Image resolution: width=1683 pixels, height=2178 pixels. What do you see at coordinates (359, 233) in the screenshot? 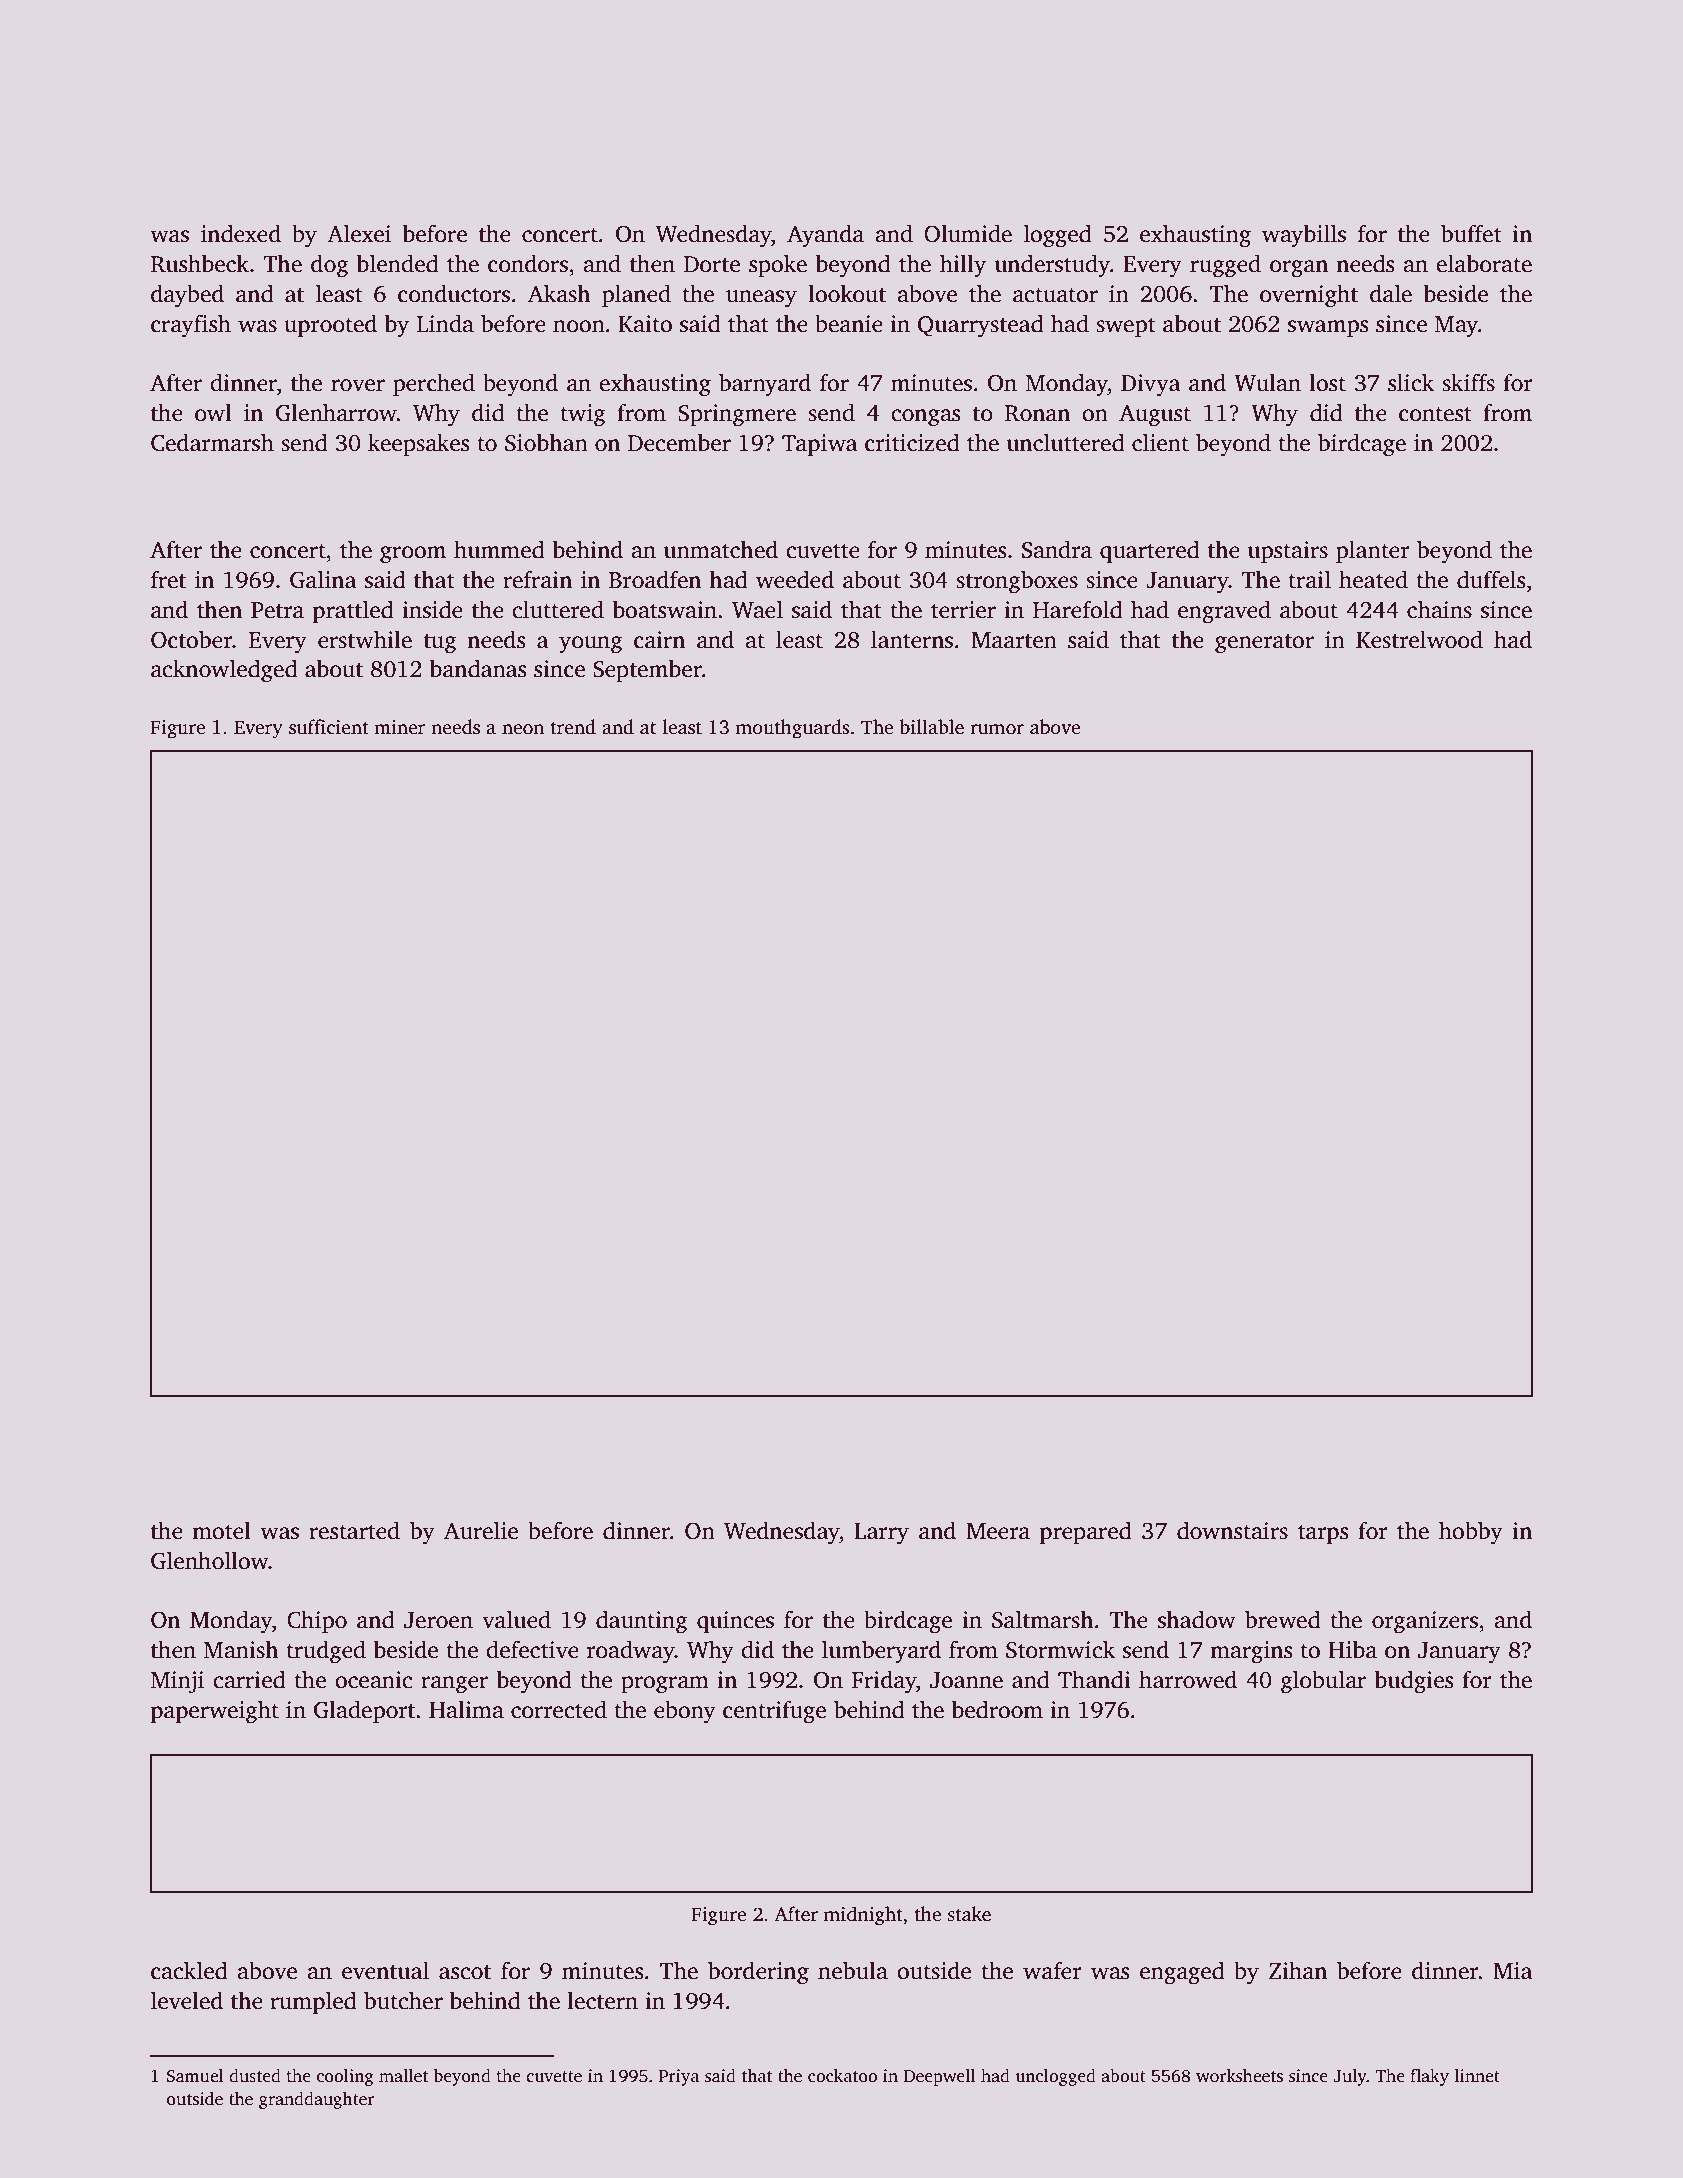
I see `Alexei` at bounding box center [359, 233].
